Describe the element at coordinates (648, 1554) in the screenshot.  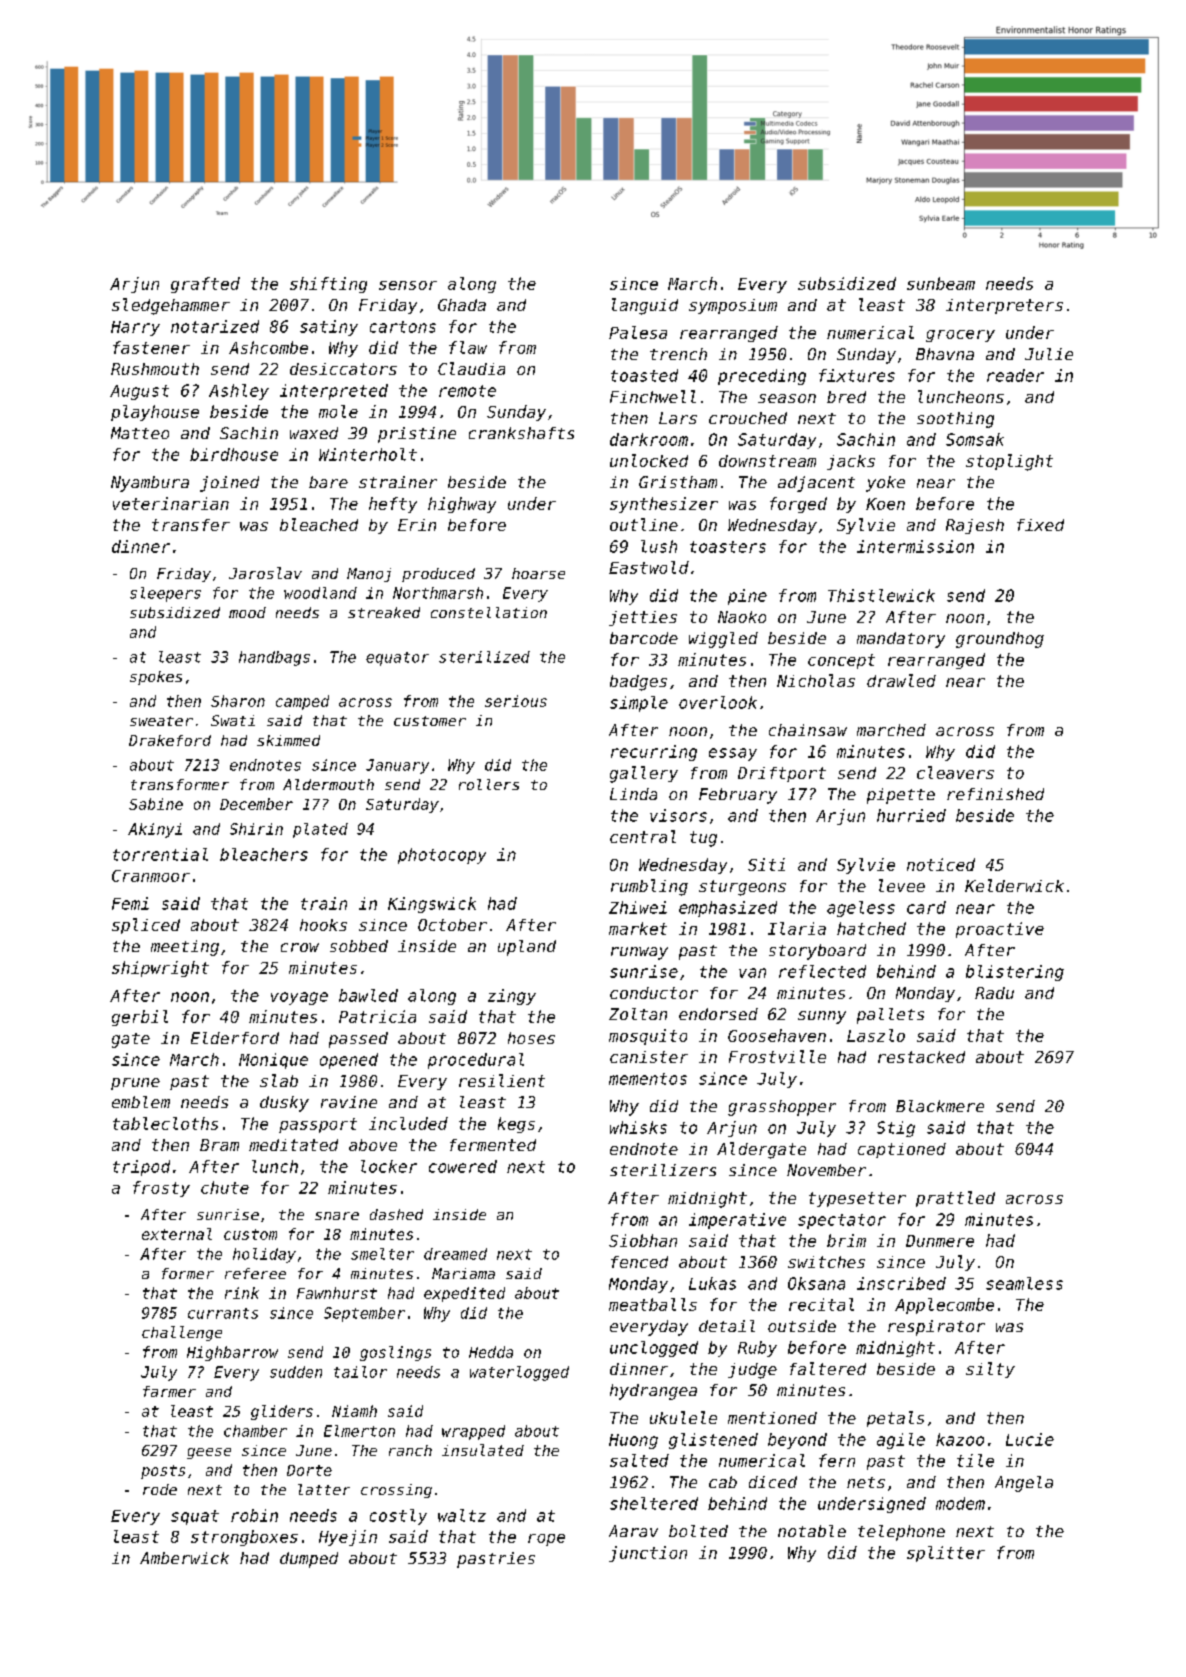
I see `junction` at that location.
